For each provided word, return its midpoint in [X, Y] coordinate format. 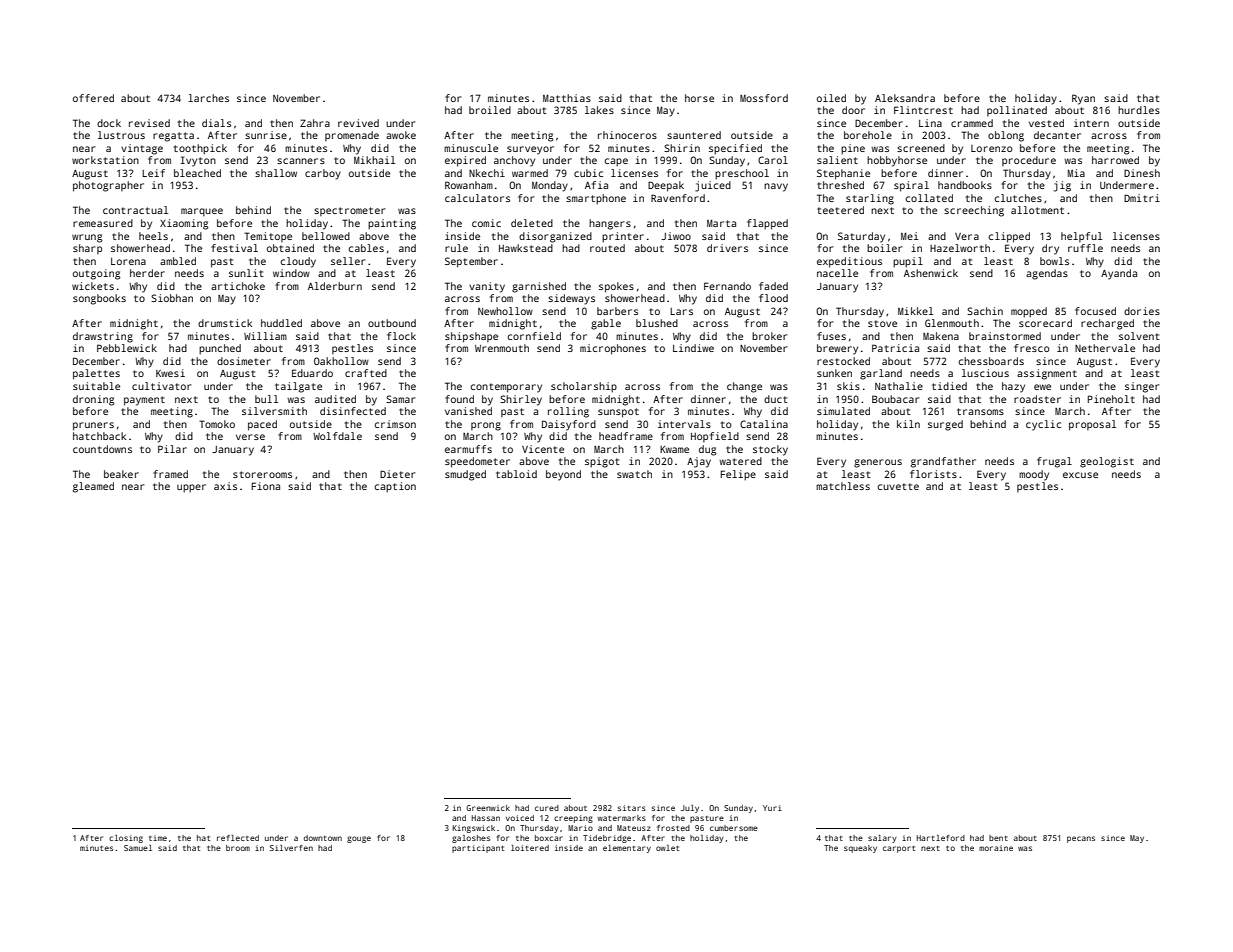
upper [191, 488]
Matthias [567, 98]
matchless [843, 486]
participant [478, 849]
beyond [563, 475]
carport [899, 849]
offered [93, 98]
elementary [627, 849]
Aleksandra [905, 98]
